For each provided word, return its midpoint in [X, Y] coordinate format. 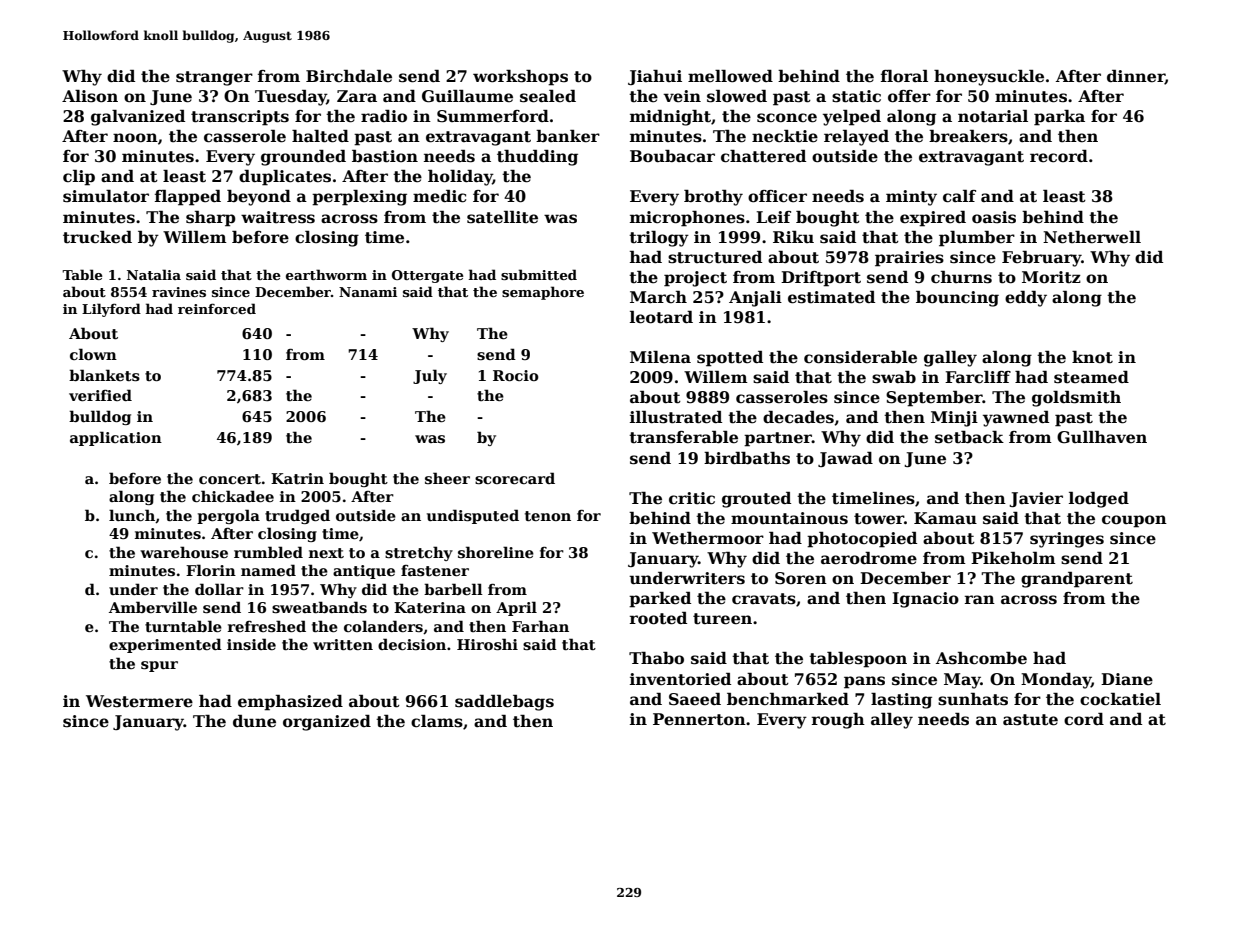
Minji [954, 419]
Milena [660, 357]
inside [251, 644]
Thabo [656, 658]
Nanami [368, 292]
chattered [763, 156]
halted [320, 136]
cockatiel [1120, 699]
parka [1059, 118]
